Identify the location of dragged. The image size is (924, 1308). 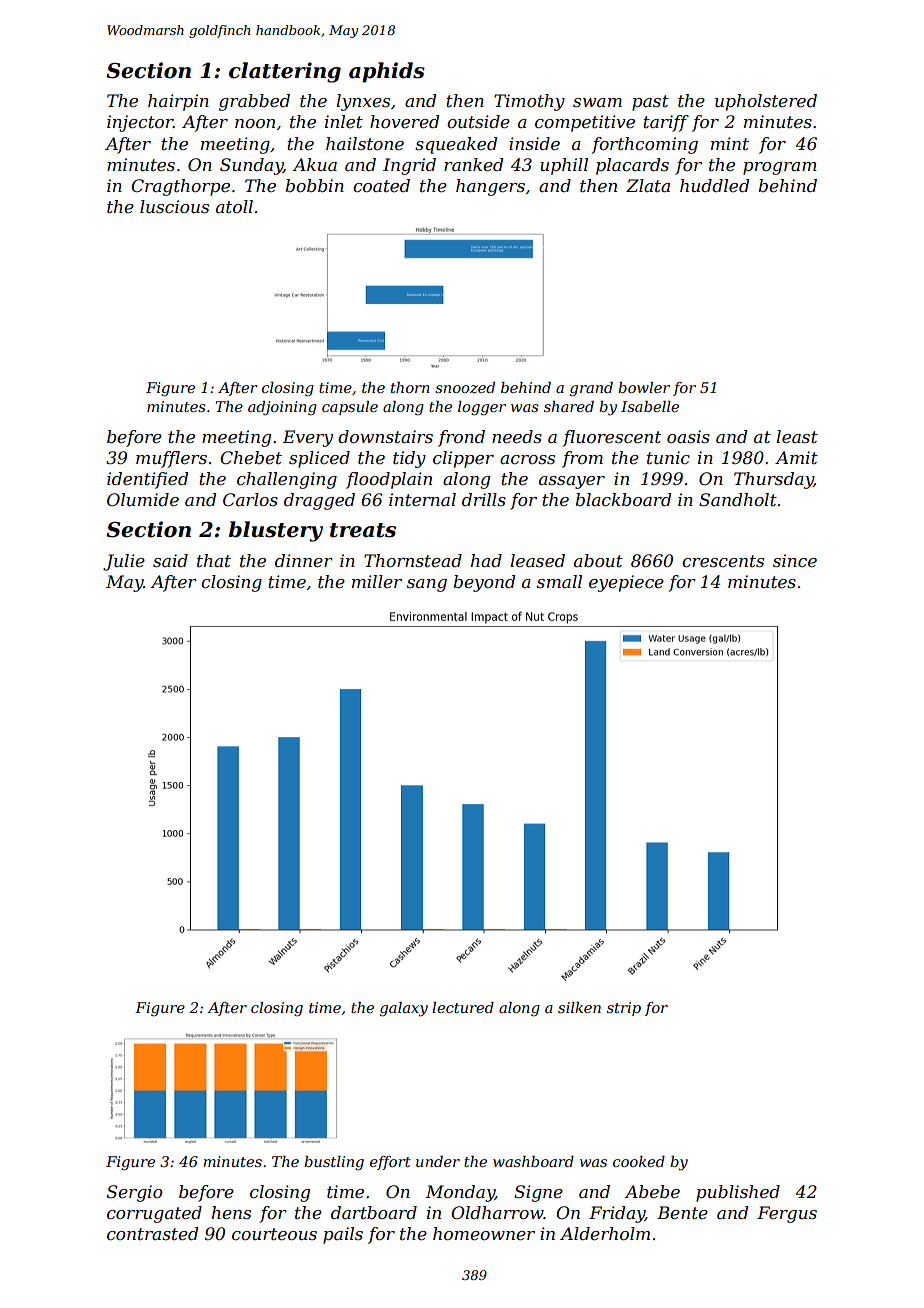
(319, 501).
